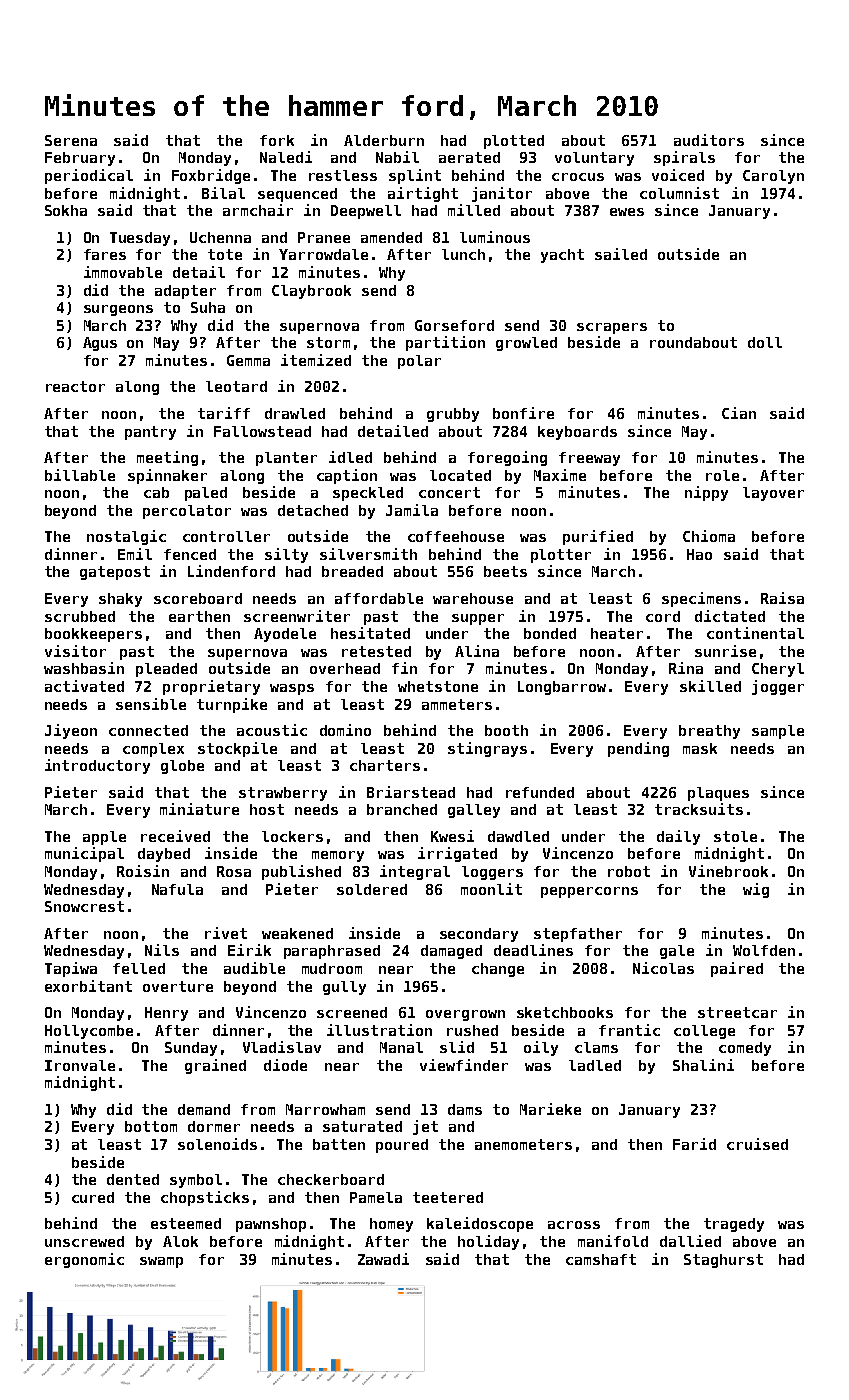 The height and width of the screenshot is (1400, 849). What do you see at coordinates (384, 140) in the screenshot?
I see `Alderburn` at bounding box center [384, 140].
